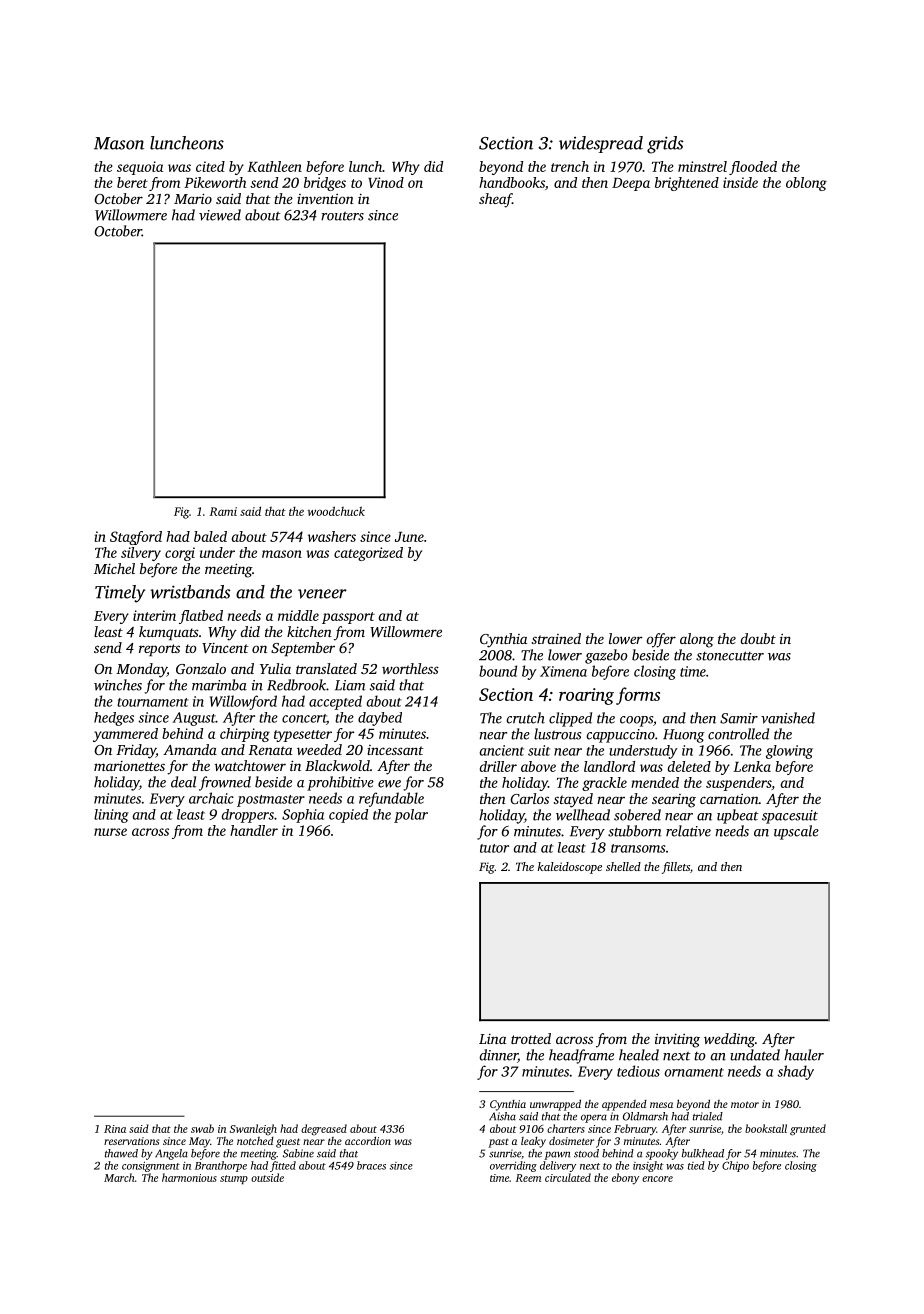 The height and width of the screenshot is (1314, 924). I want to click on Rami, so click(223, 511).
